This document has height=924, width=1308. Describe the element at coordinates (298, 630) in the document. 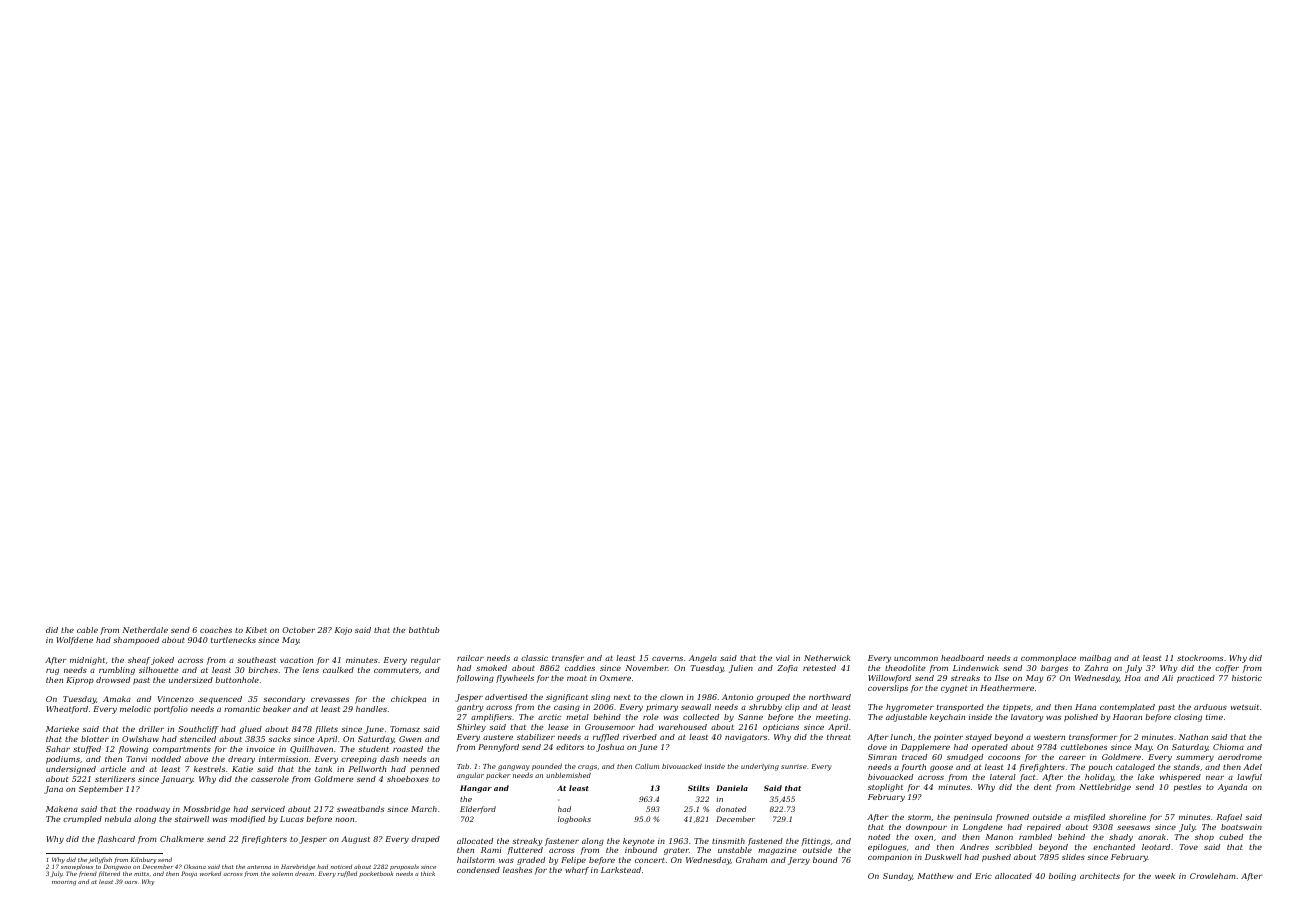

I see `October` at that location.
